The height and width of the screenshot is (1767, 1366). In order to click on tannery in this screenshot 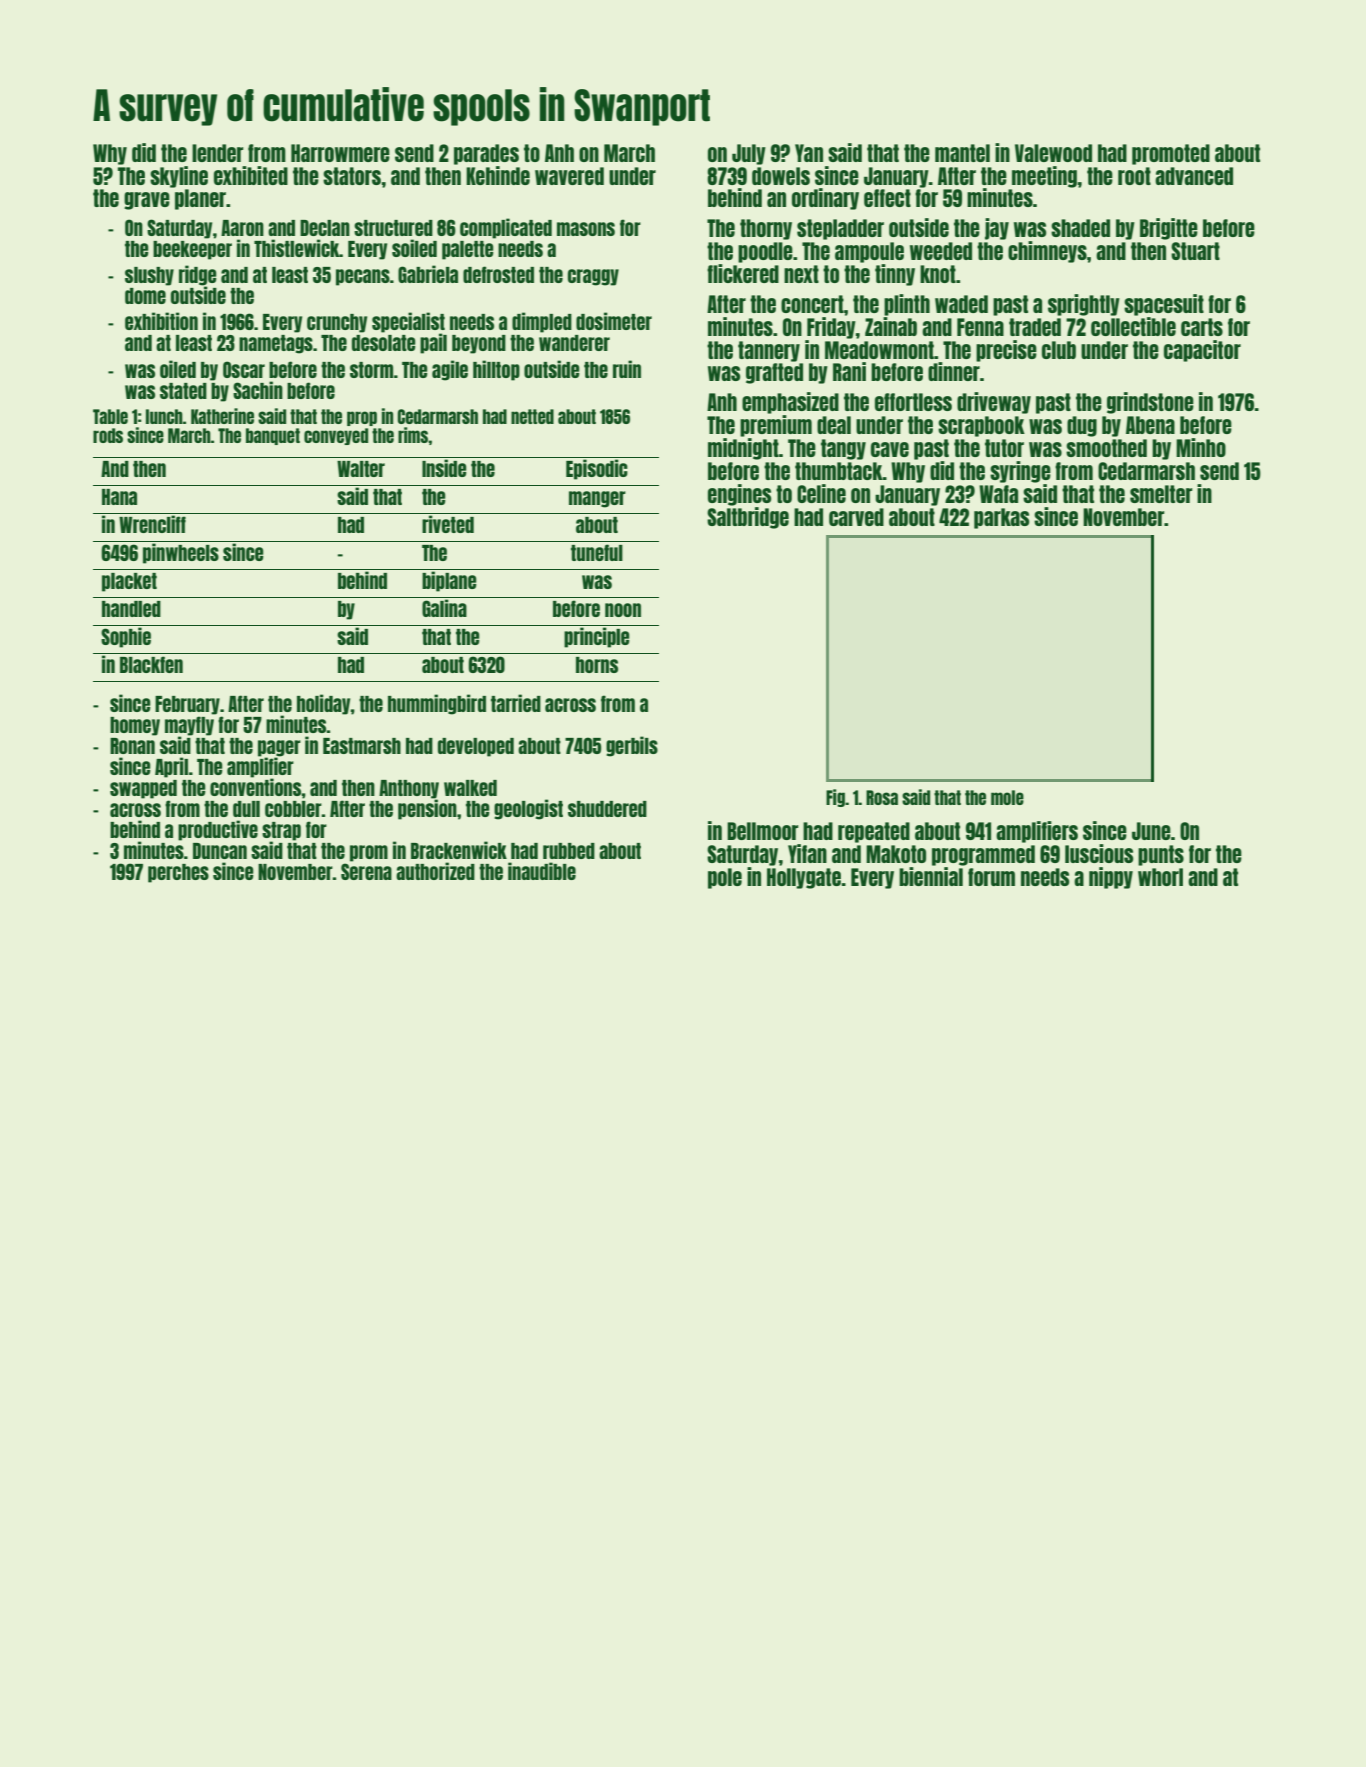, I will do `click(769, 351)`.
